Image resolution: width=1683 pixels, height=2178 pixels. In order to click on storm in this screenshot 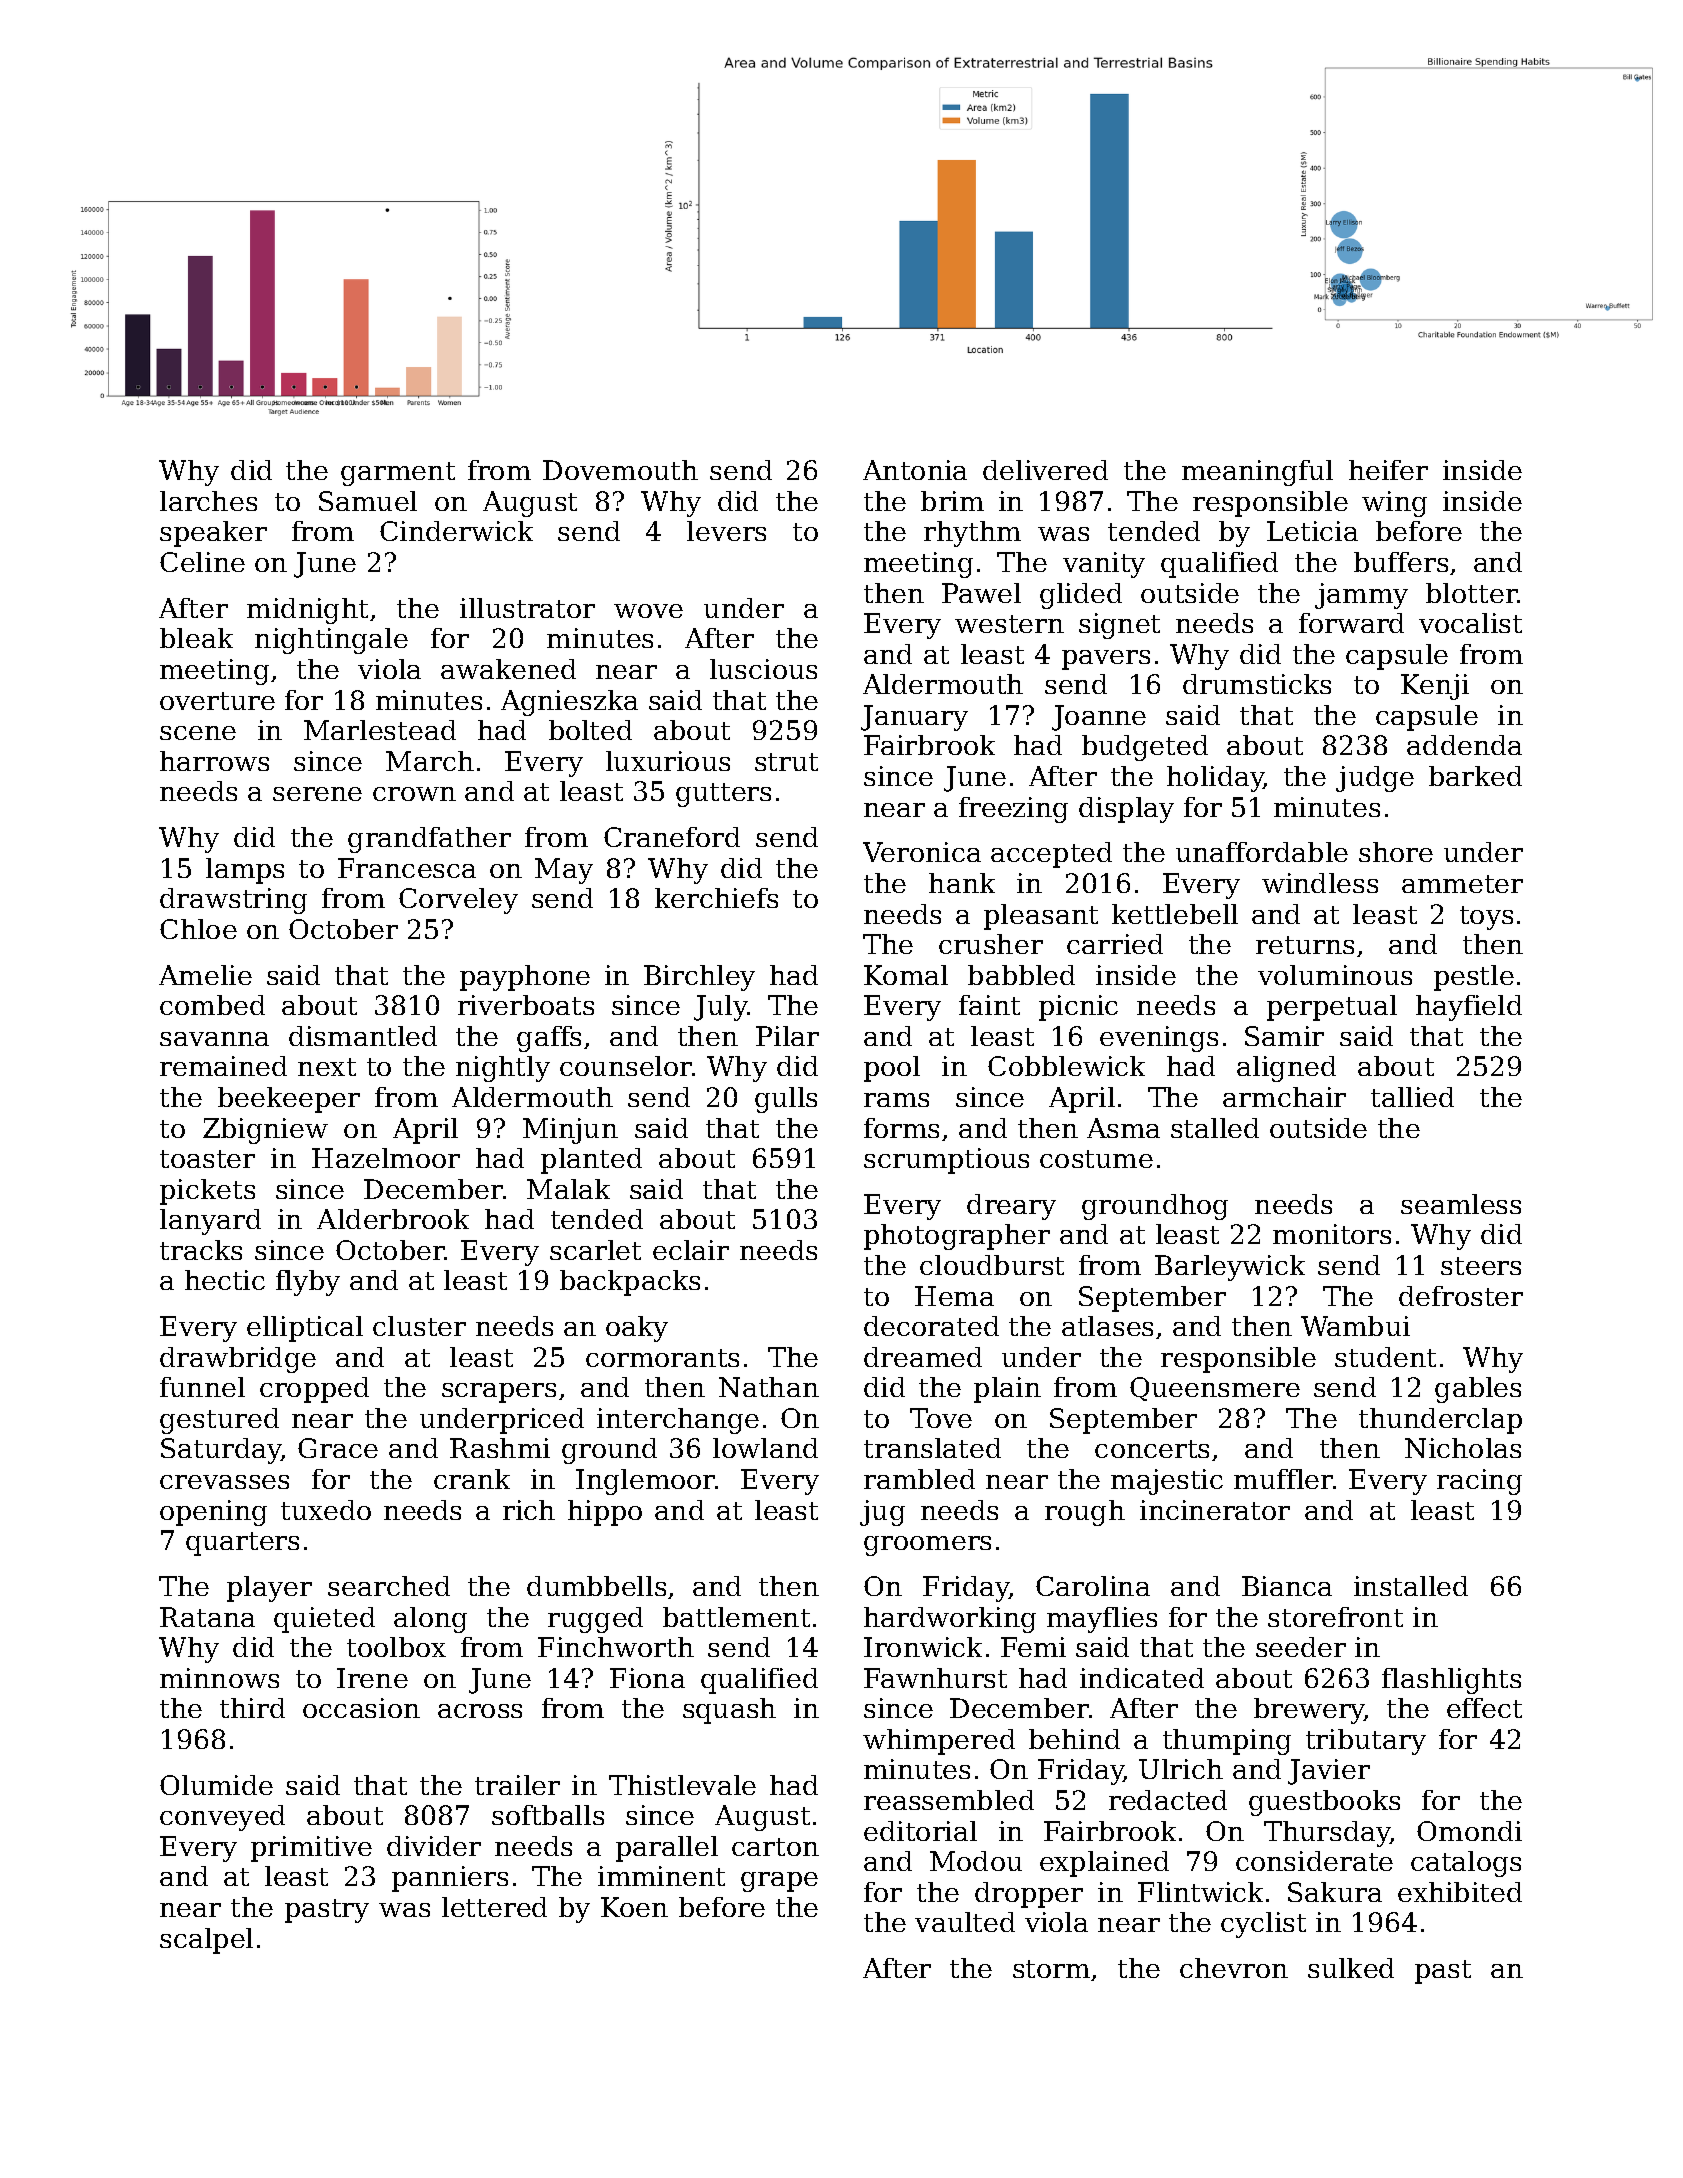, I will do `click(1051, 1969)`.
